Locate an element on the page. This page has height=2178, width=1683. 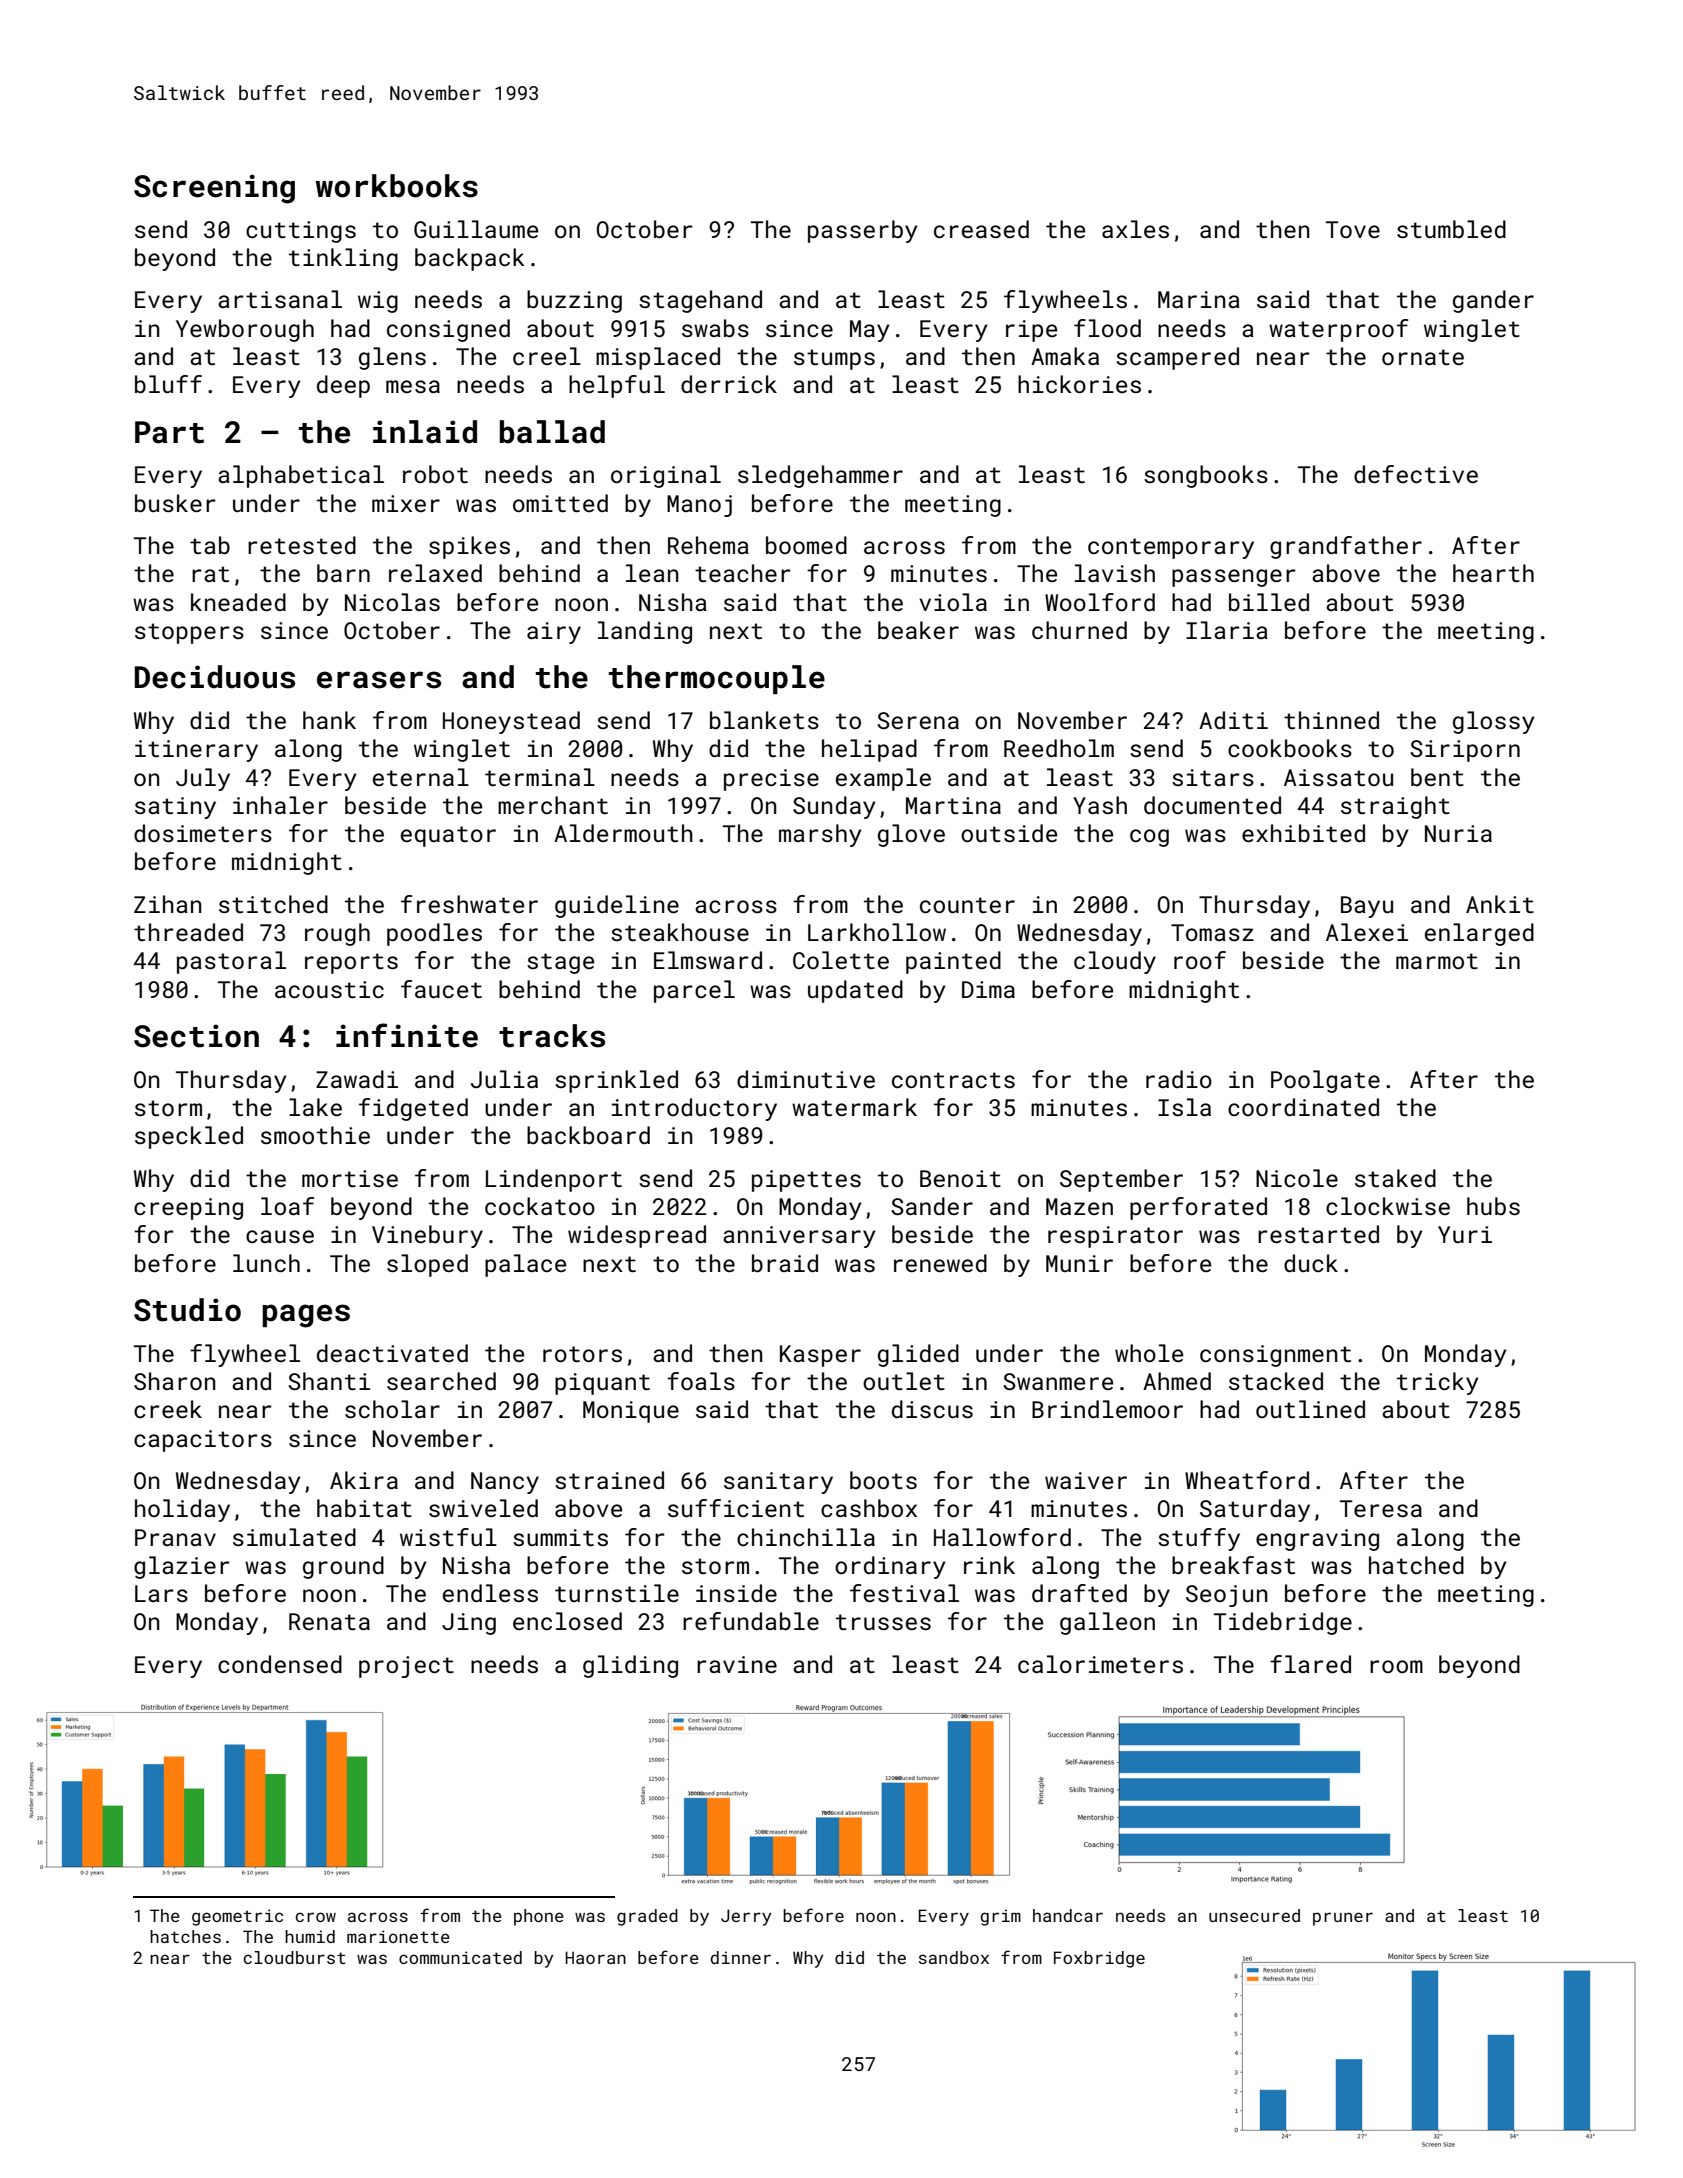
cuttings is located at coordinates (301, 232).
